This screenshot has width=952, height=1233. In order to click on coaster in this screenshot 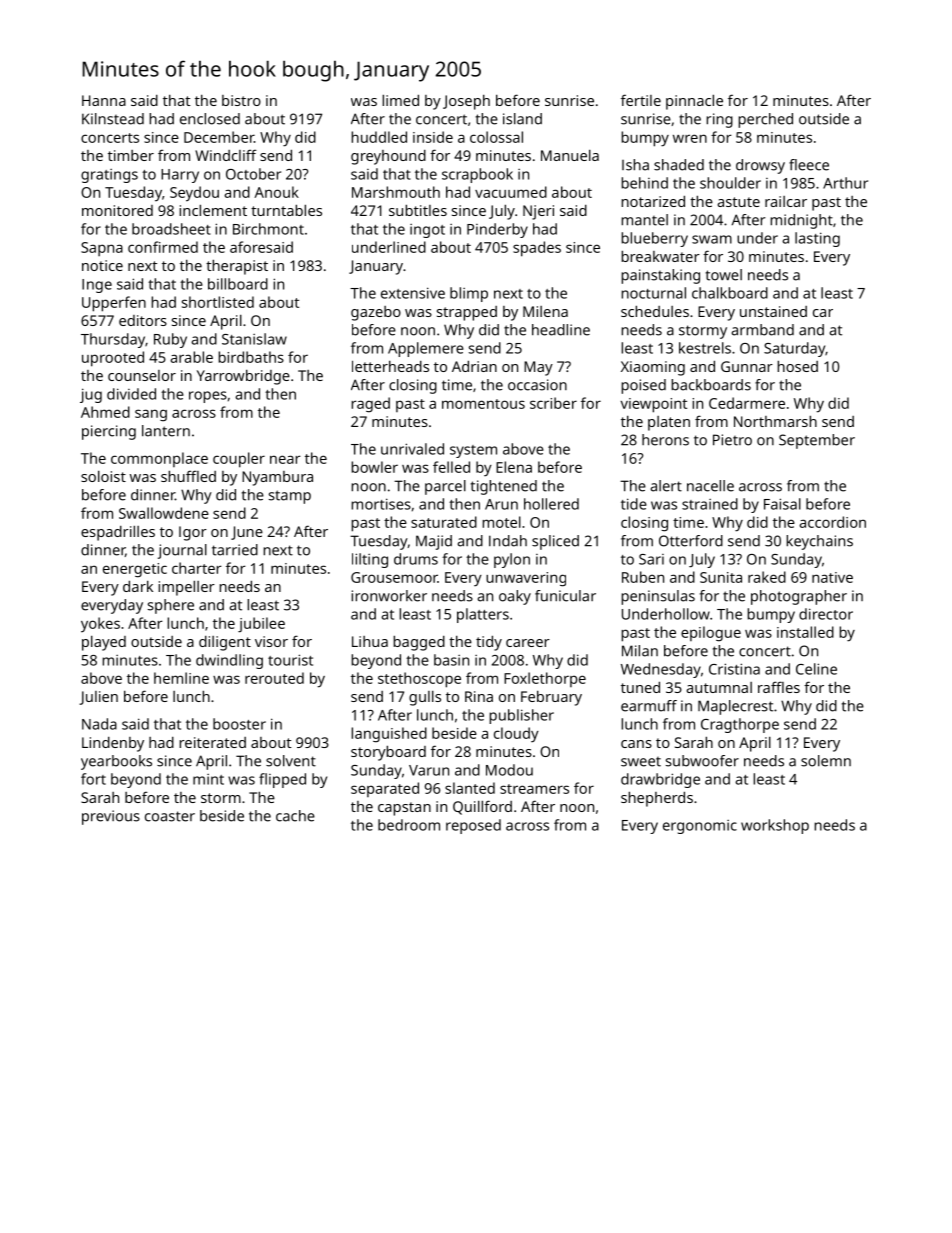, I will do `click(170, 816)`.
